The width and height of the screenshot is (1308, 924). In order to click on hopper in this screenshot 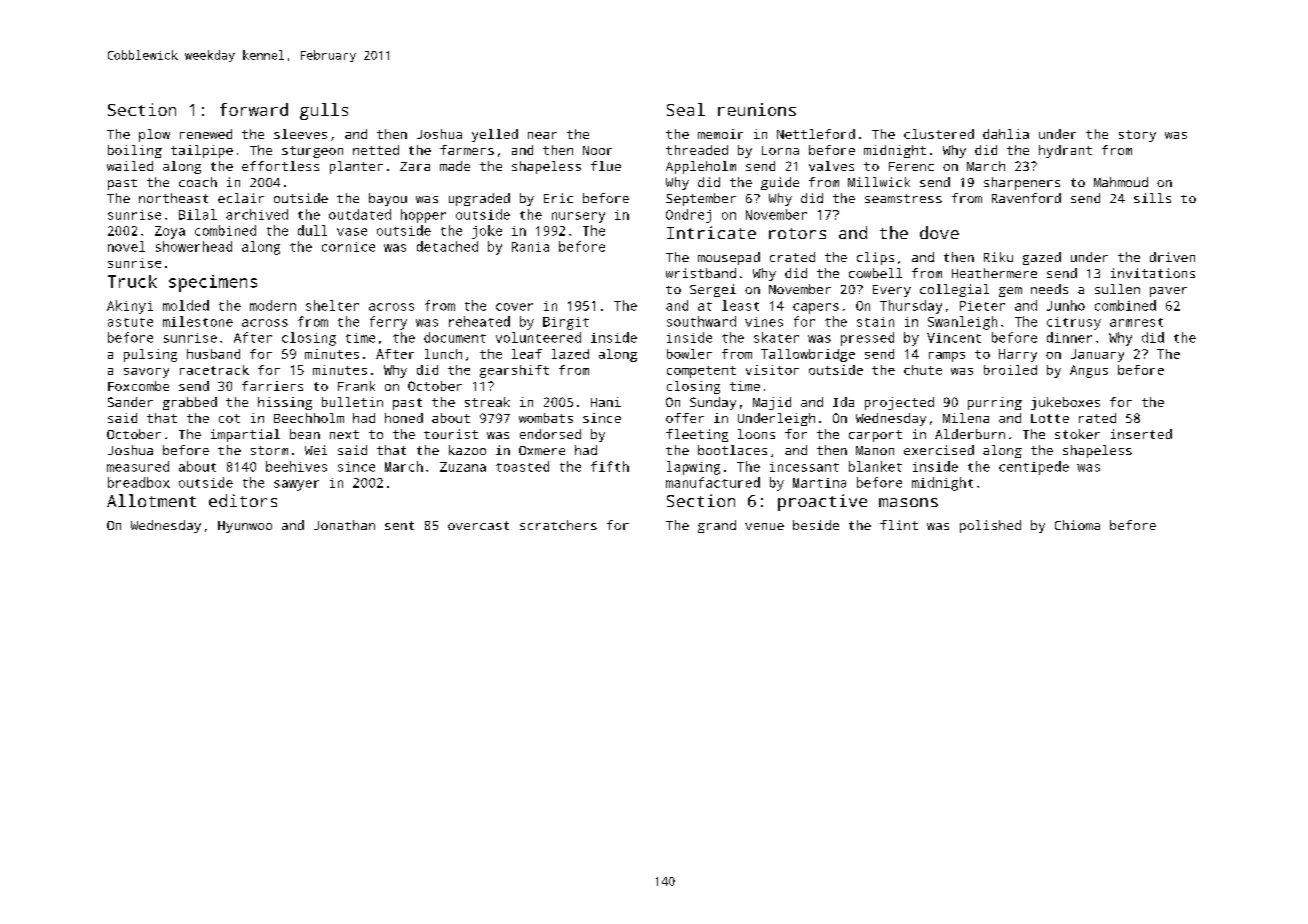, I will do `click(423, 216)`.
